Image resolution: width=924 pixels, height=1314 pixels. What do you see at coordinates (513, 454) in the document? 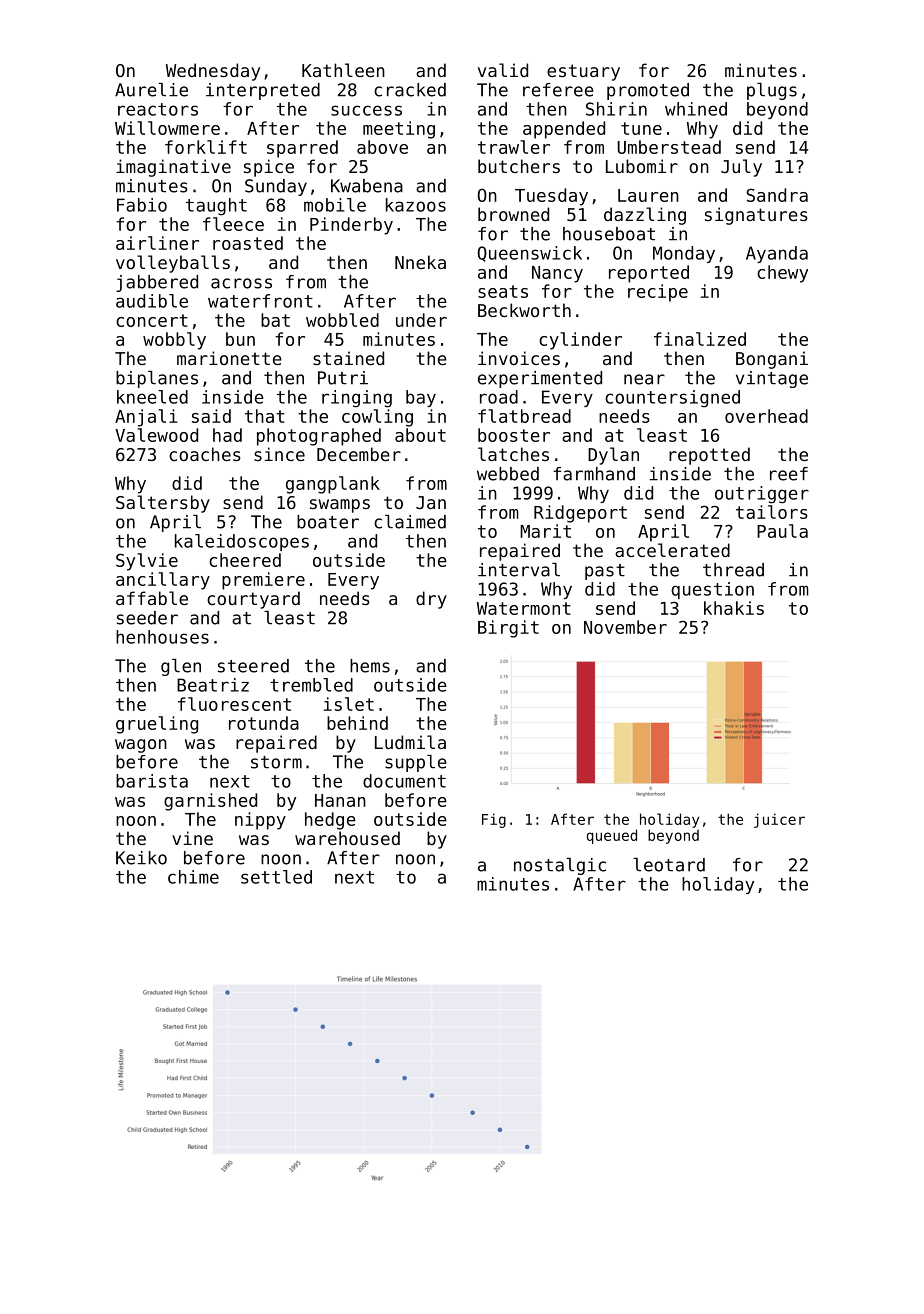
I see `latches` at bounding box center [513, 454].
